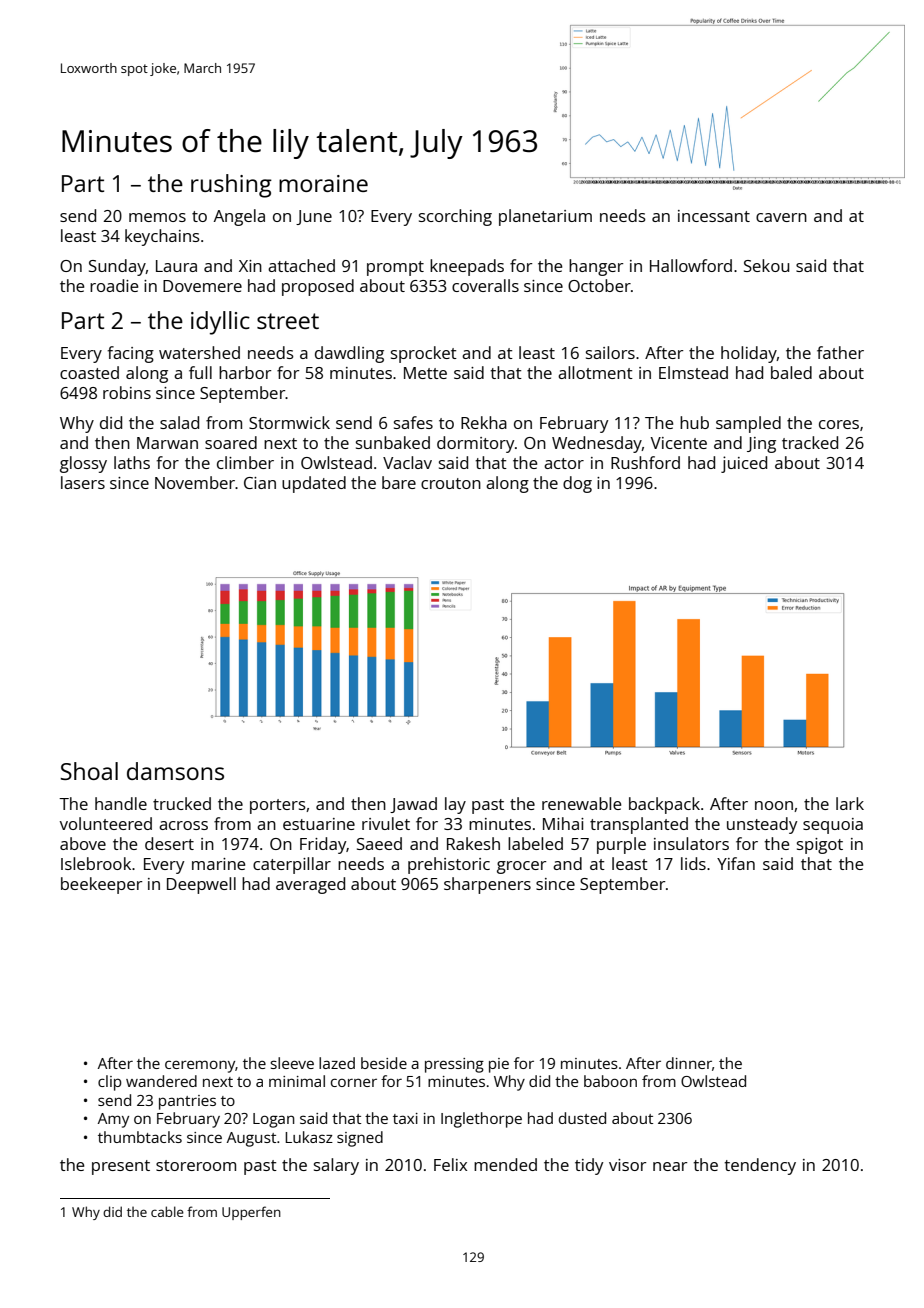 This document has height=1308, width=924. What do you see at coordinates (820, 846) in the document?
I see `spigot` at bounding box center [820, 846].
